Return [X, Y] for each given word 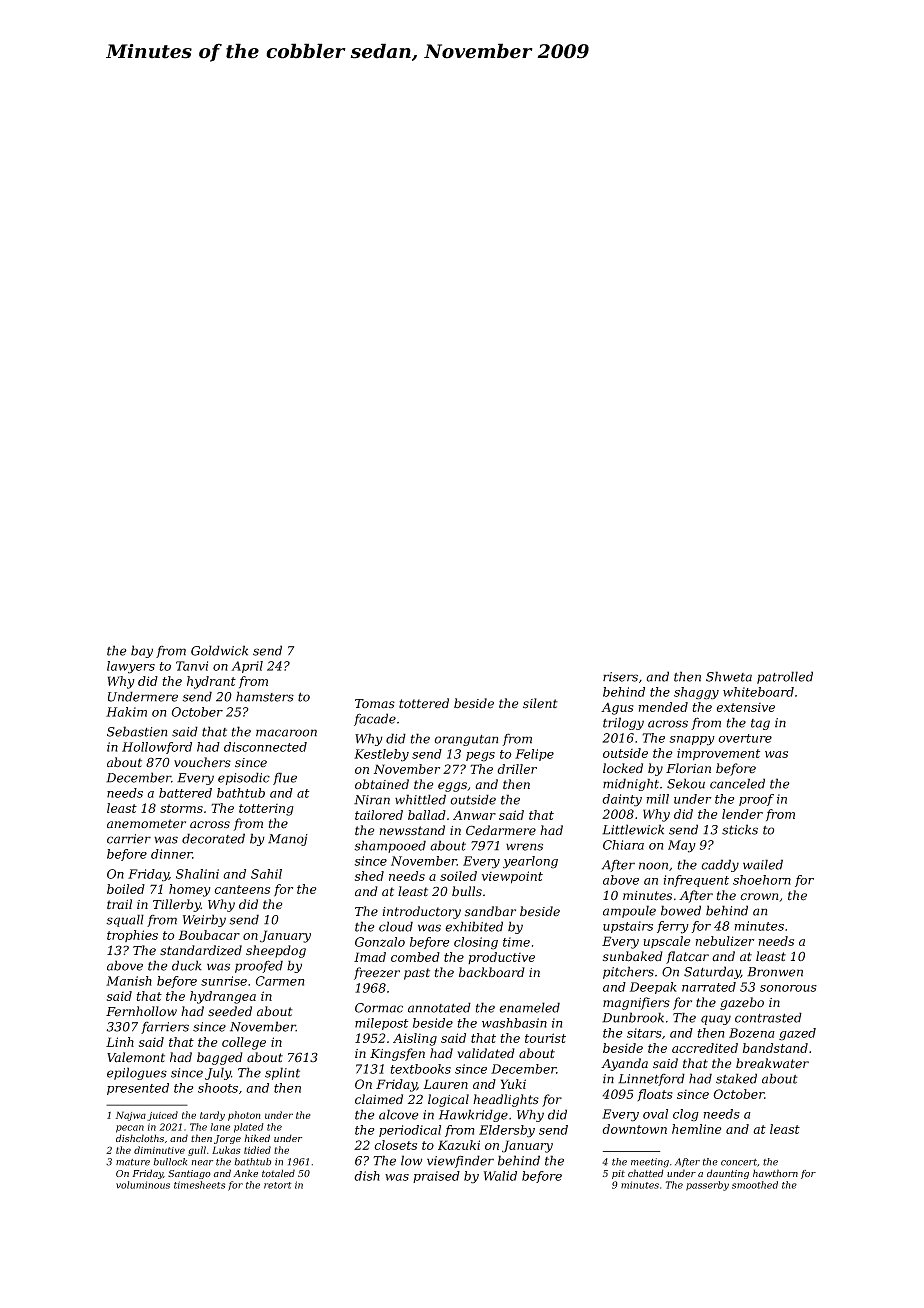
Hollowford [157, 748]
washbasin [514, 1023]
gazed [797, 1034]
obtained [382, 784]
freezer [377, 973]
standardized [201, 950]
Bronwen [775, 972]
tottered [424, 703]
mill [658, 799]
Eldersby [507, 1131]
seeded [230, 1011]
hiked [257, 1138]
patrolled [785, 677]
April [247, 667]
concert [739, 1162]
